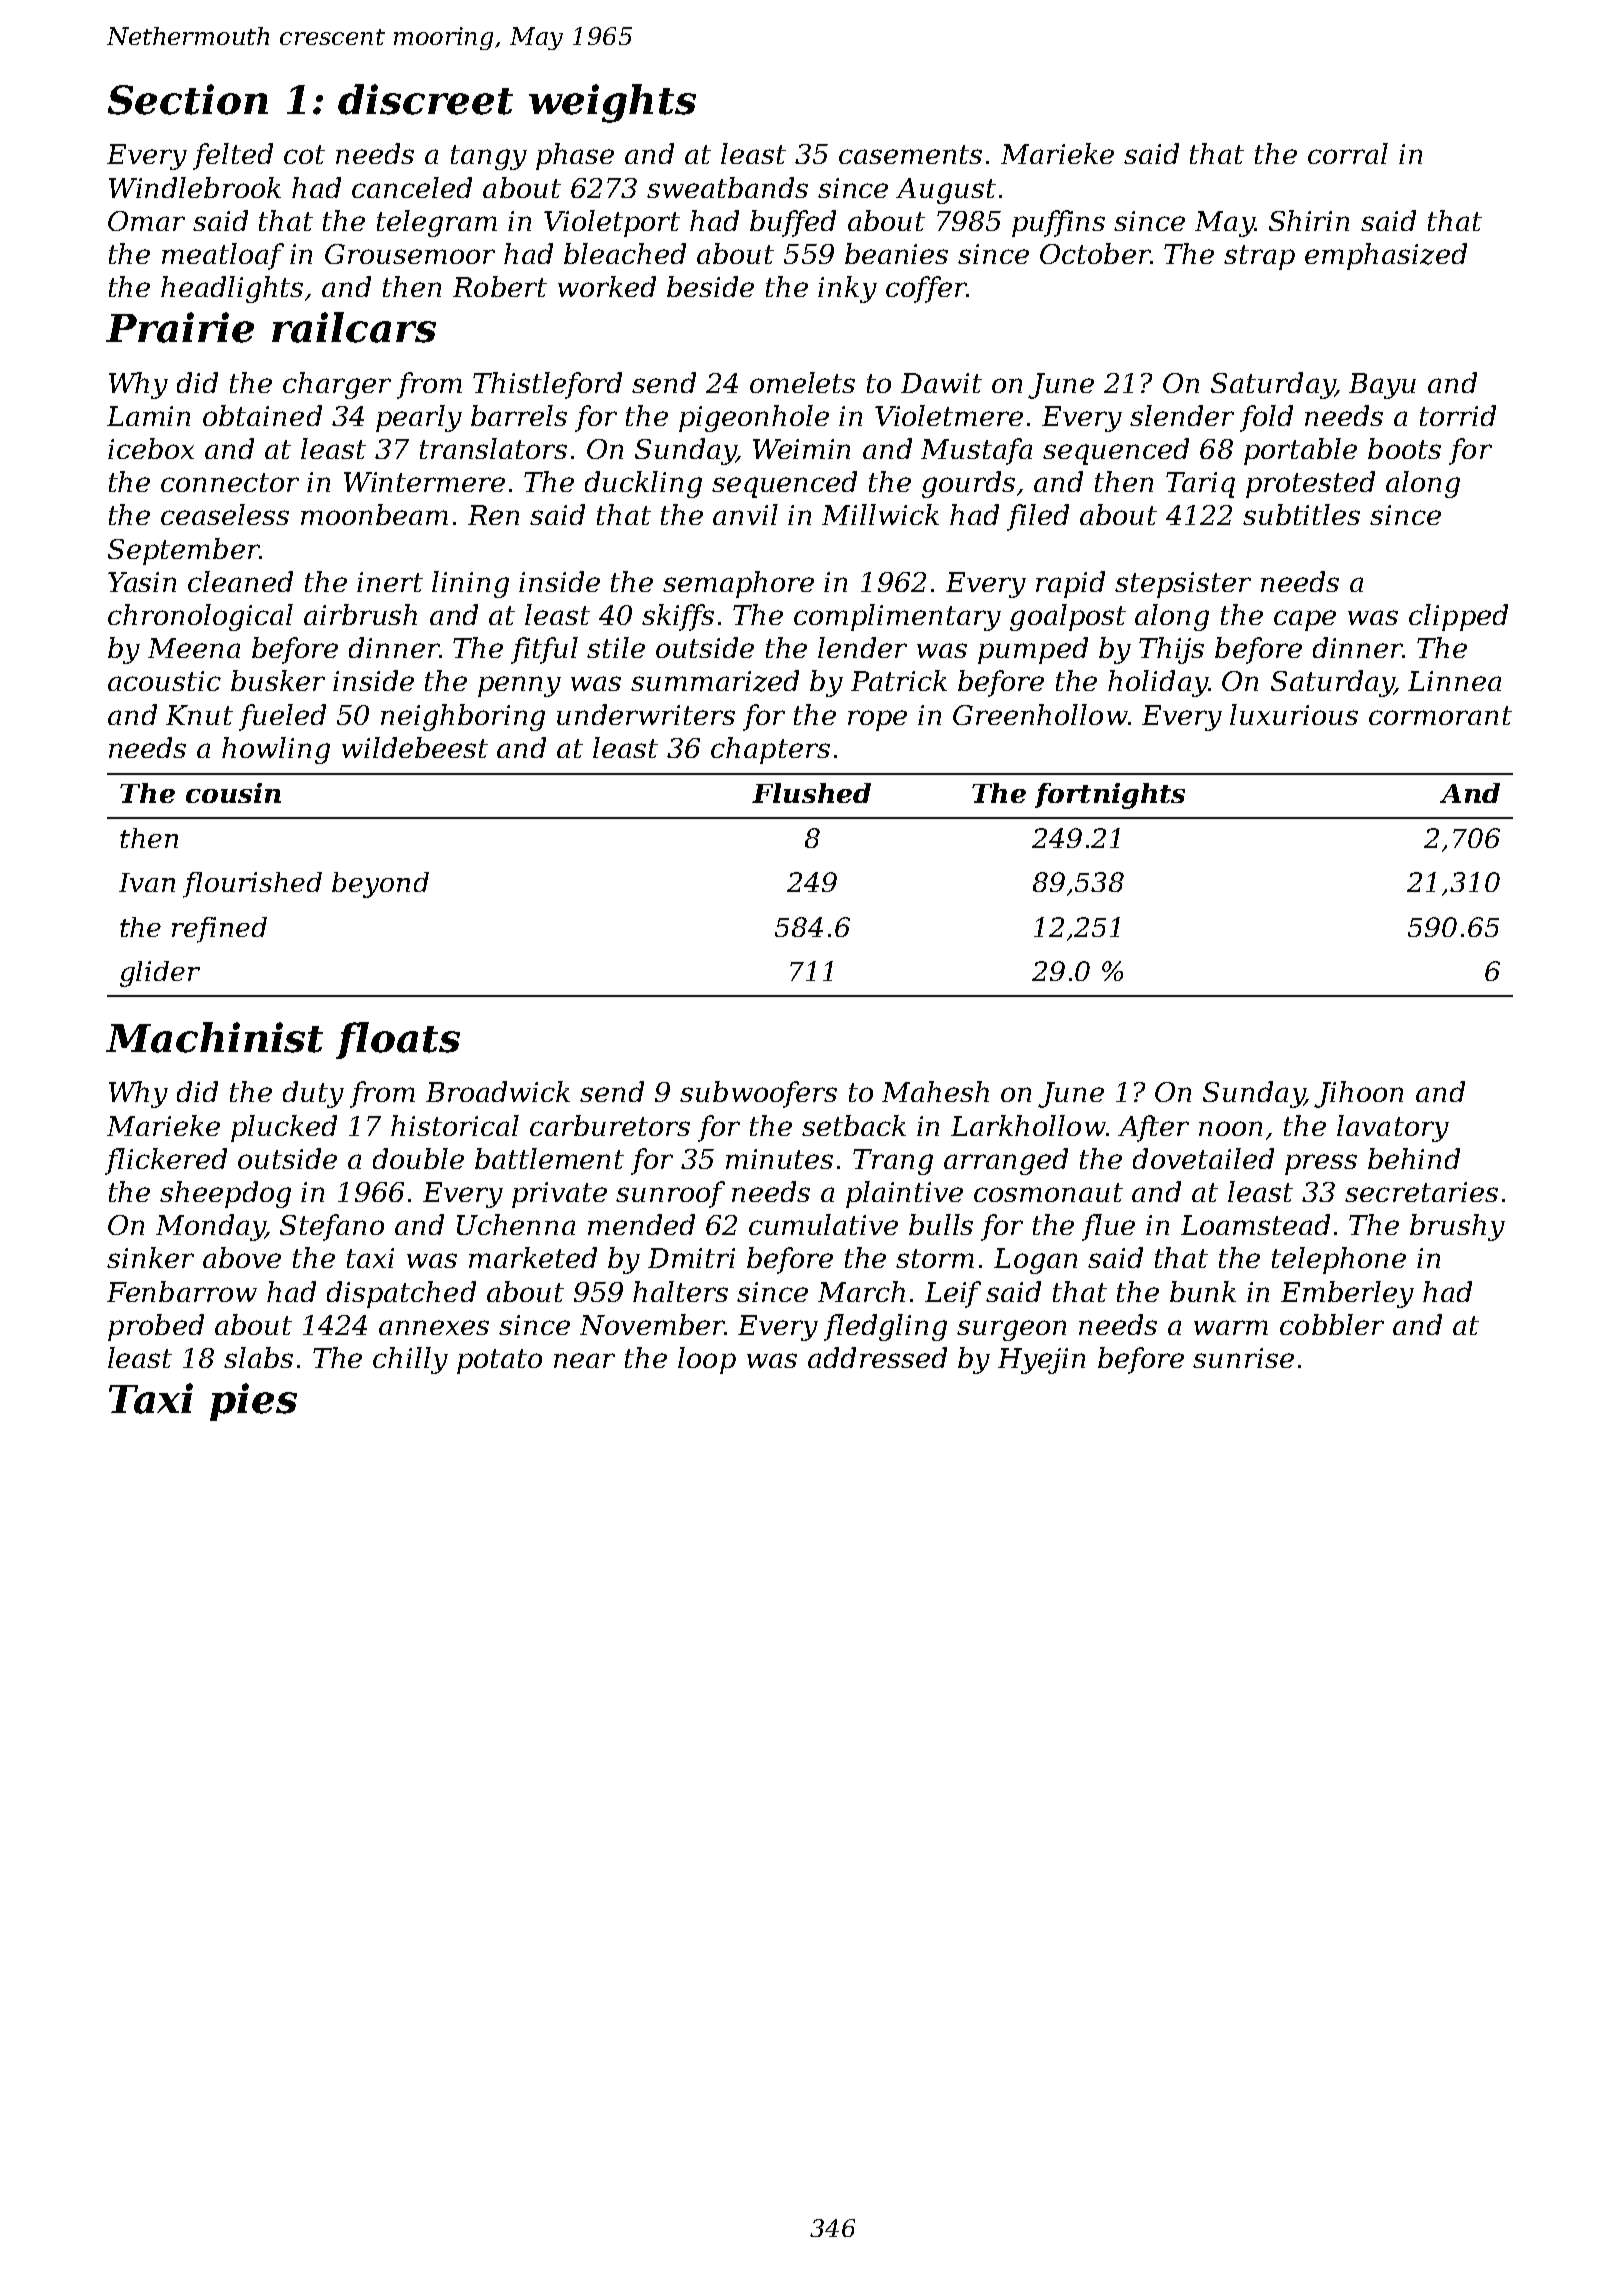 This screenshot has width=1620, height=2292. I want to click on rapid, so click(1070, 584).
